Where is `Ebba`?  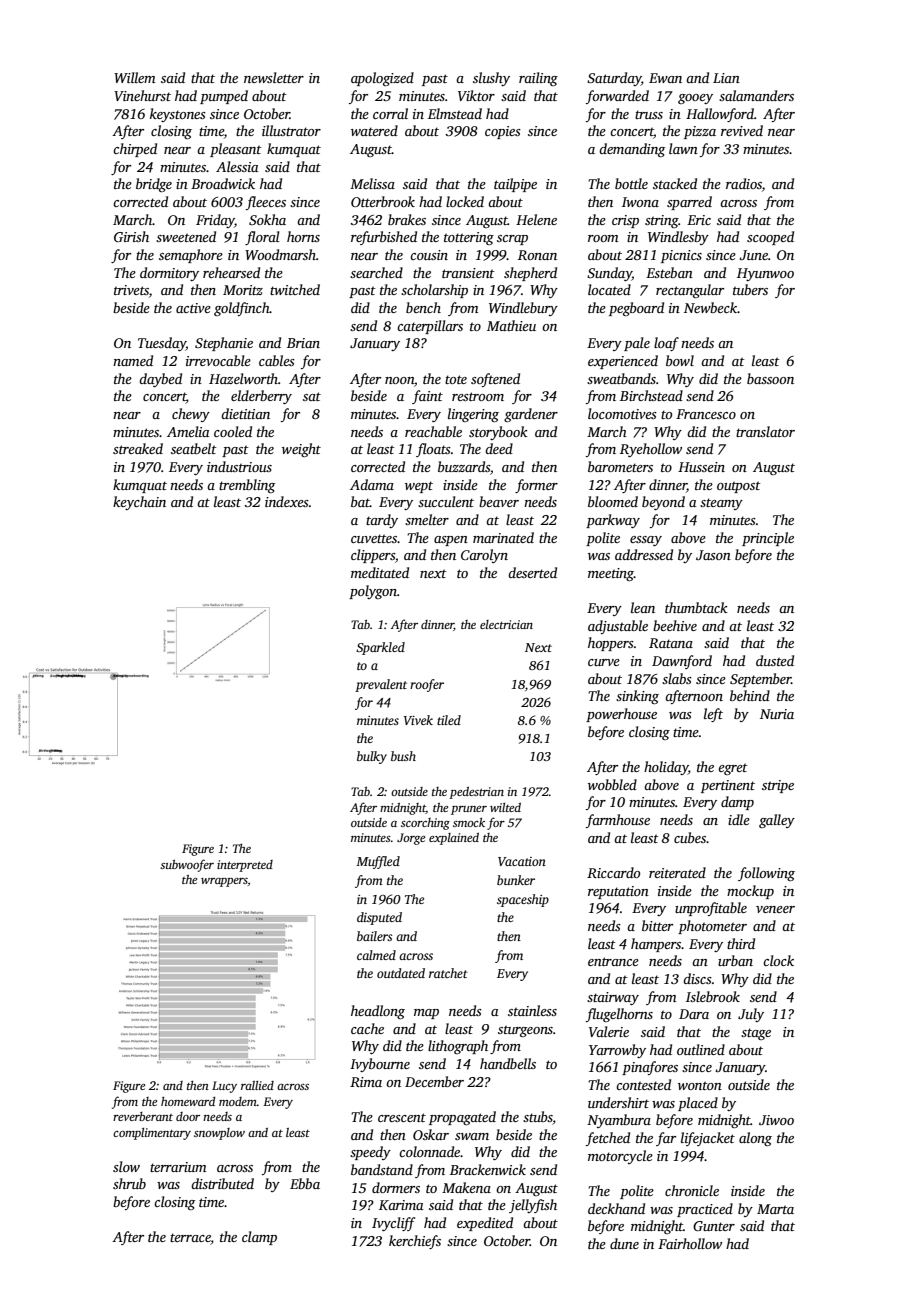 Ebba is located at coordinates (305, 1183).
